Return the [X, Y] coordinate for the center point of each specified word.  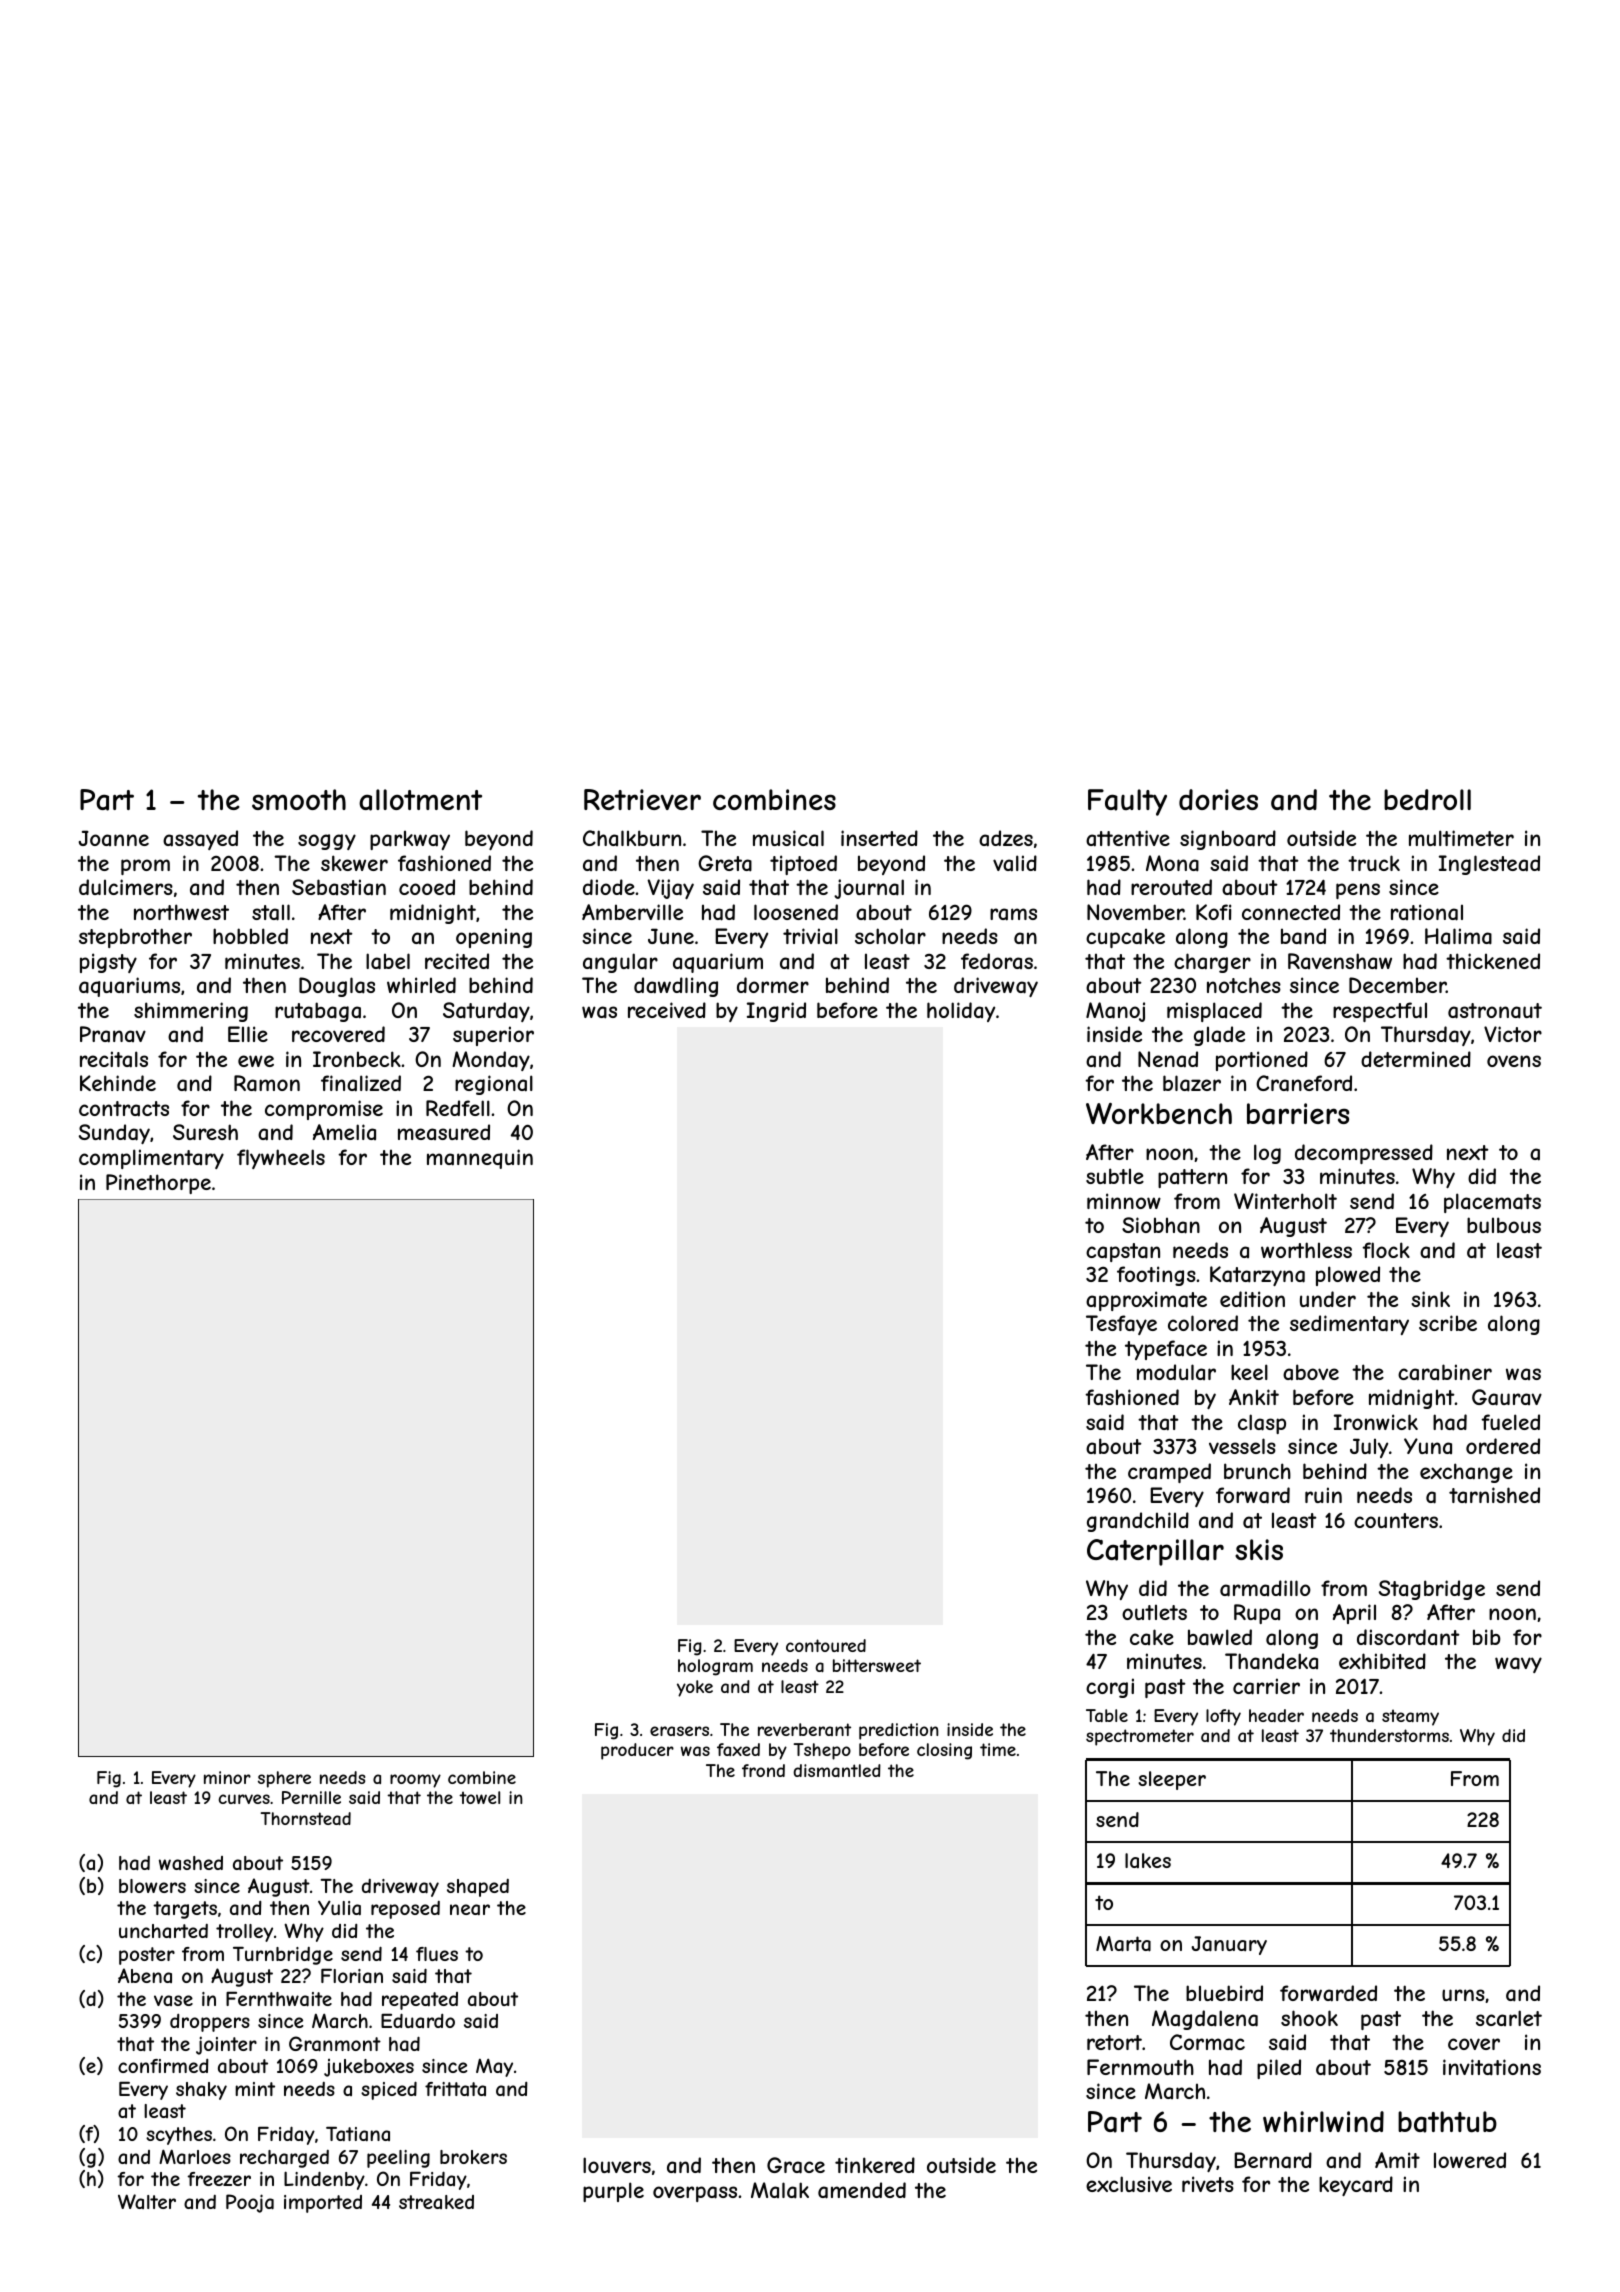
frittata [455, 2089]
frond [763, 1770]
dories [1218, 799]
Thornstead [306, 1818]
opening [494, 938]
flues [437, 1954]
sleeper [1172, 1780]
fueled [1510, 1422]
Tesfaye [1121, 1325]
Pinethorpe [158, 1184]
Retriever [642, 799]
